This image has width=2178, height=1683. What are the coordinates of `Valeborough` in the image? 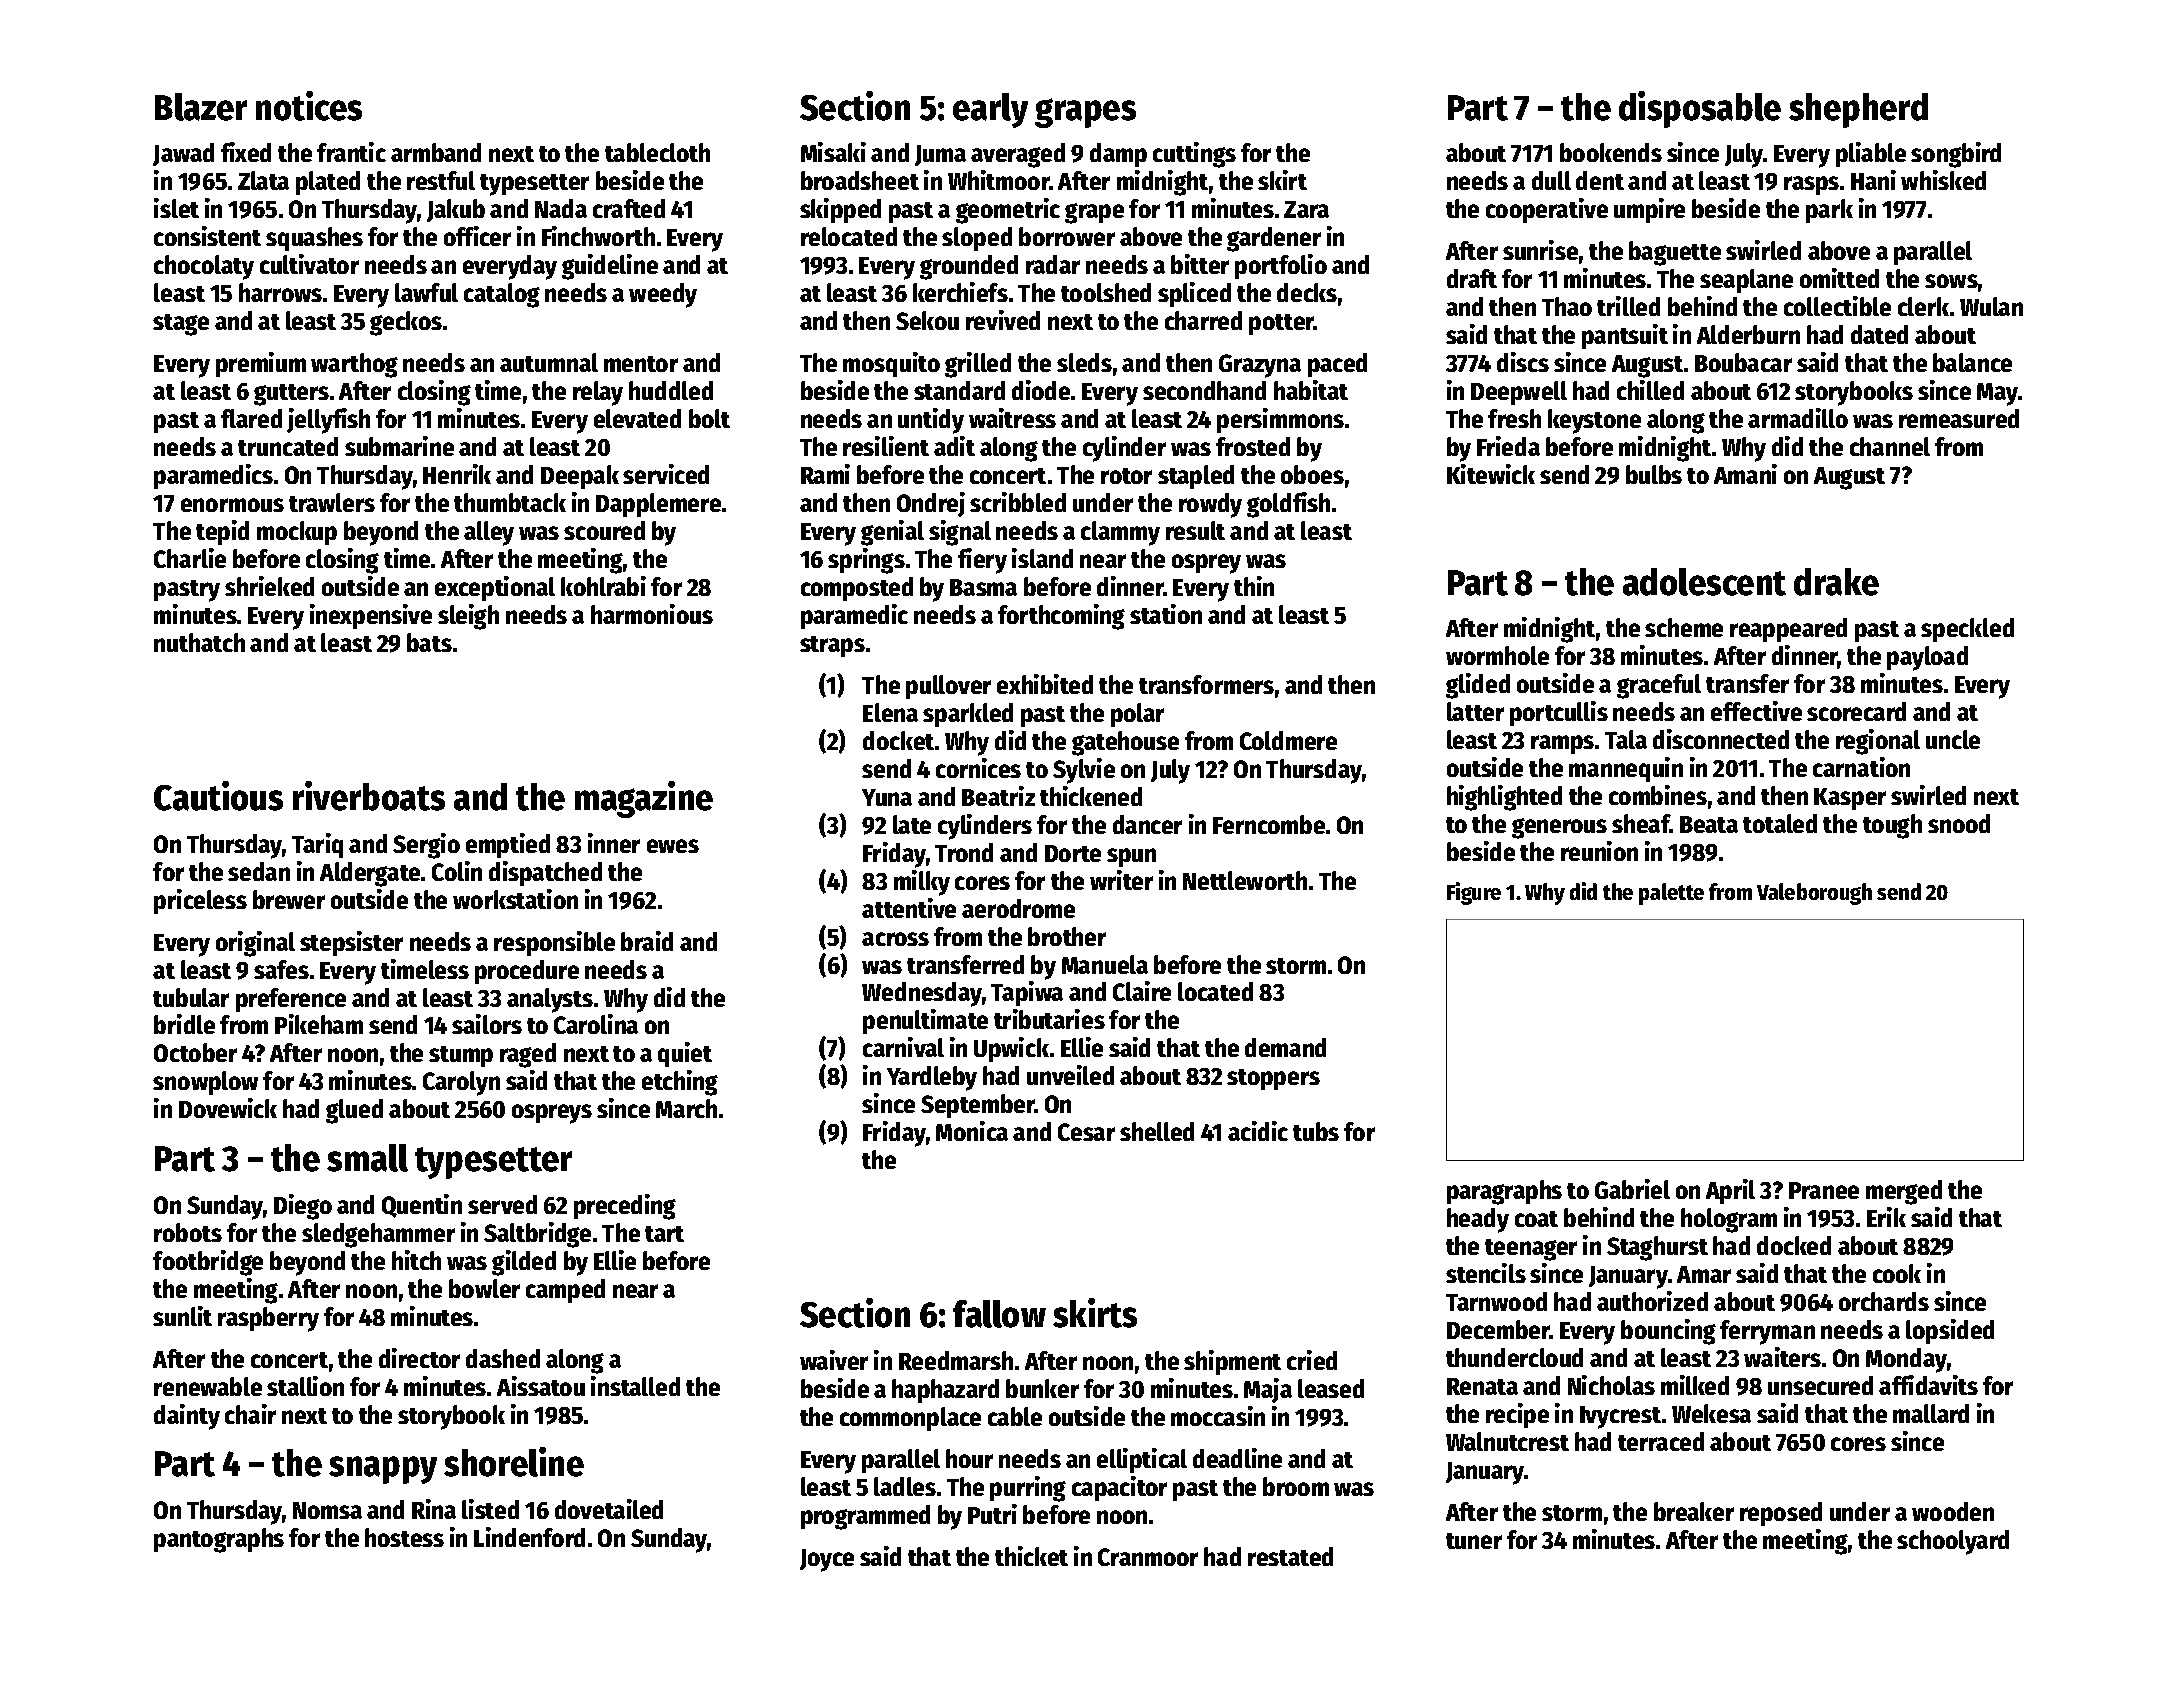 It's located at (1814, 894).
